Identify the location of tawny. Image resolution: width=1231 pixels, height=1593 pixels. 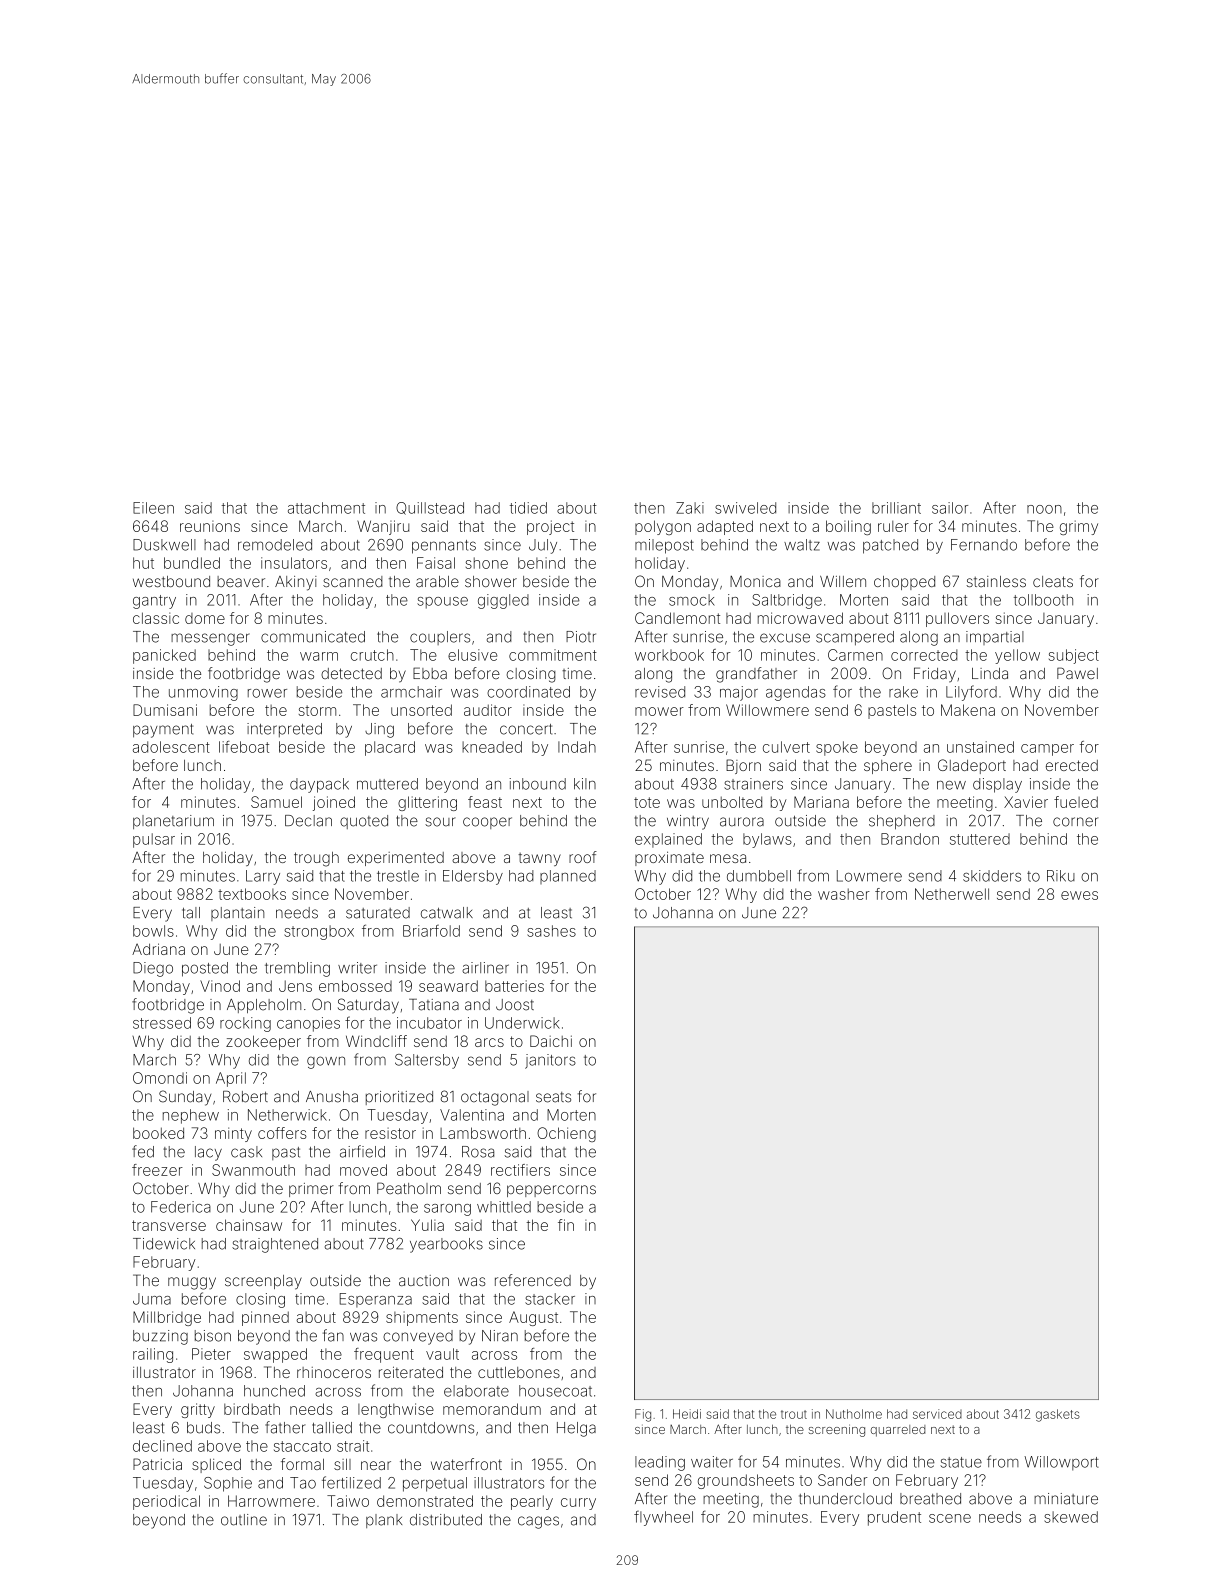
(539, 859).
